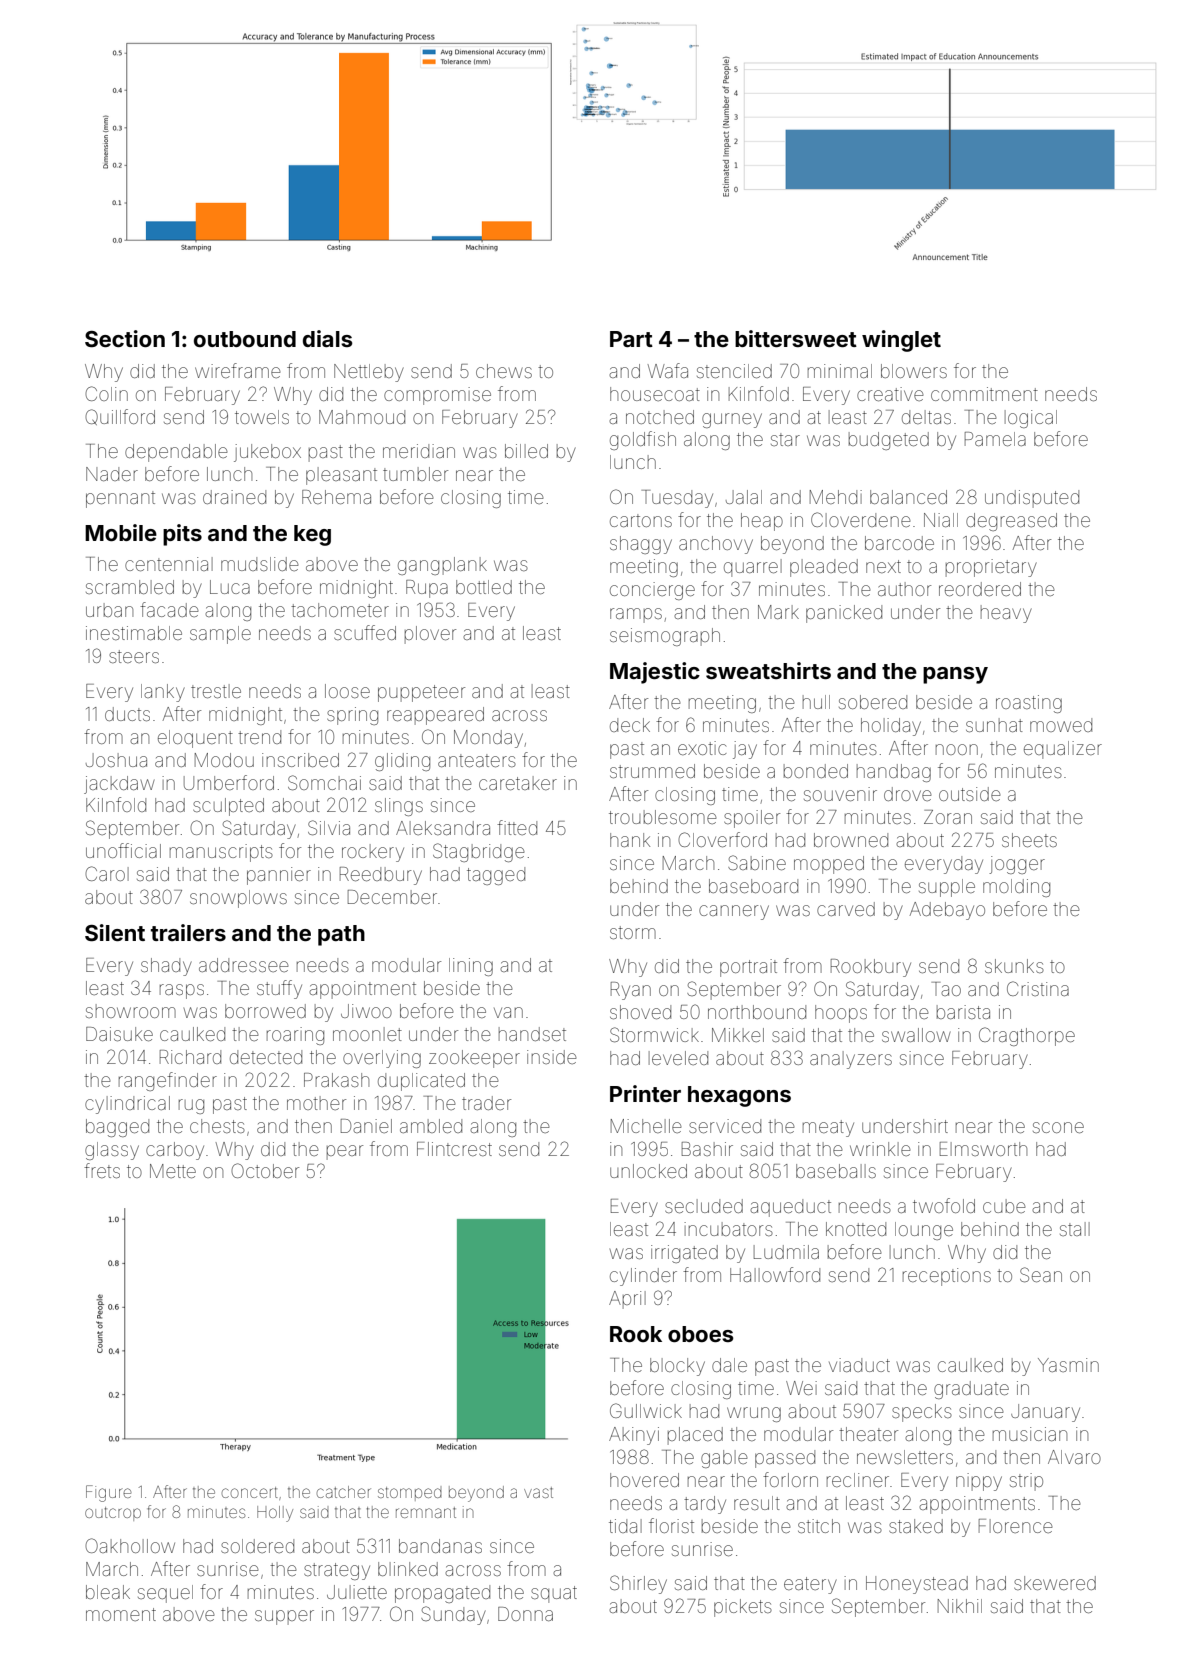 The image size is (1188, 1680). Describe the element at coordinates (824, 568) in the screenshot. I see `pleaded` at that location.
